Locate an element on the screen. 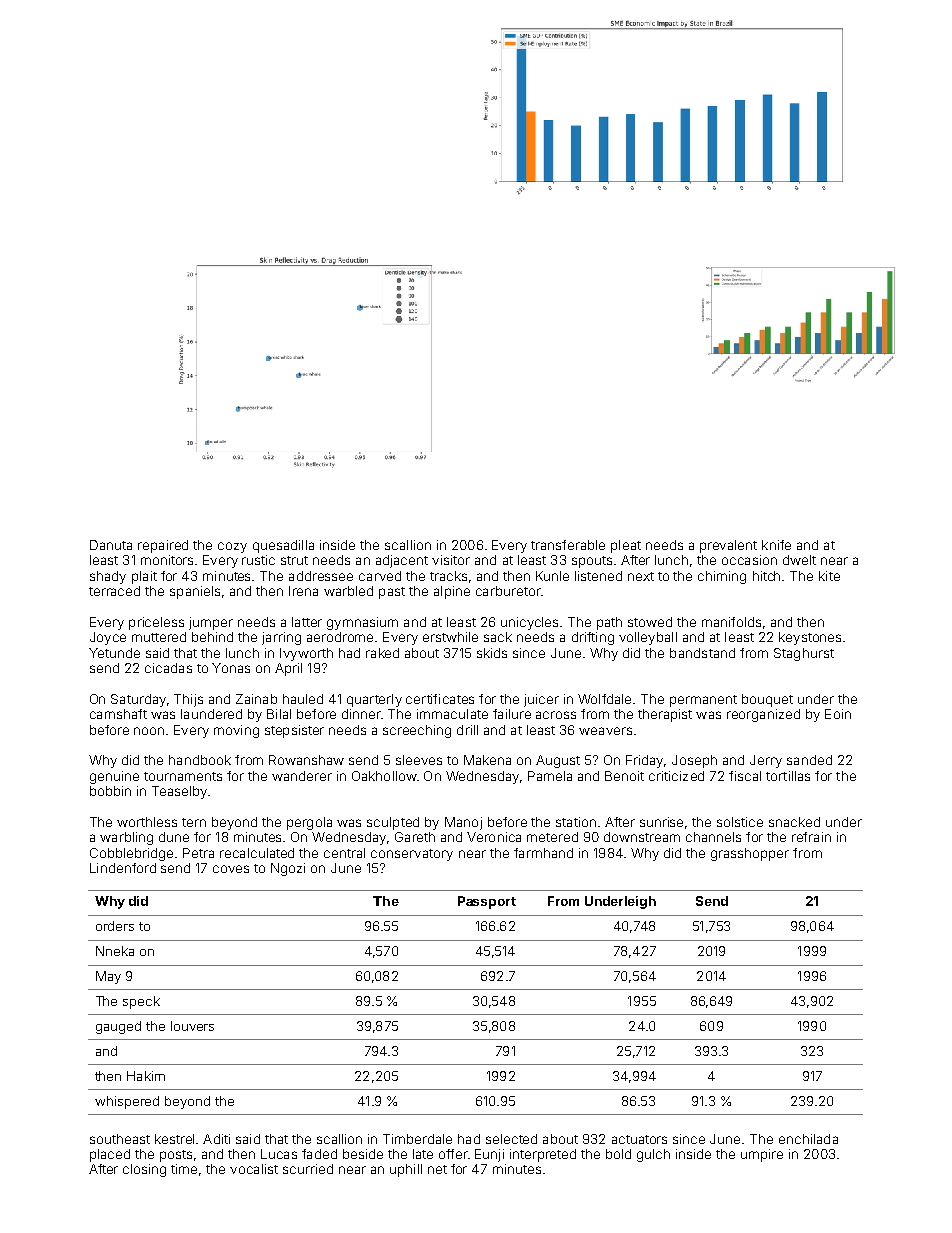 The image size is (952, 1233). downstream is located at coordinates (642, 837).
